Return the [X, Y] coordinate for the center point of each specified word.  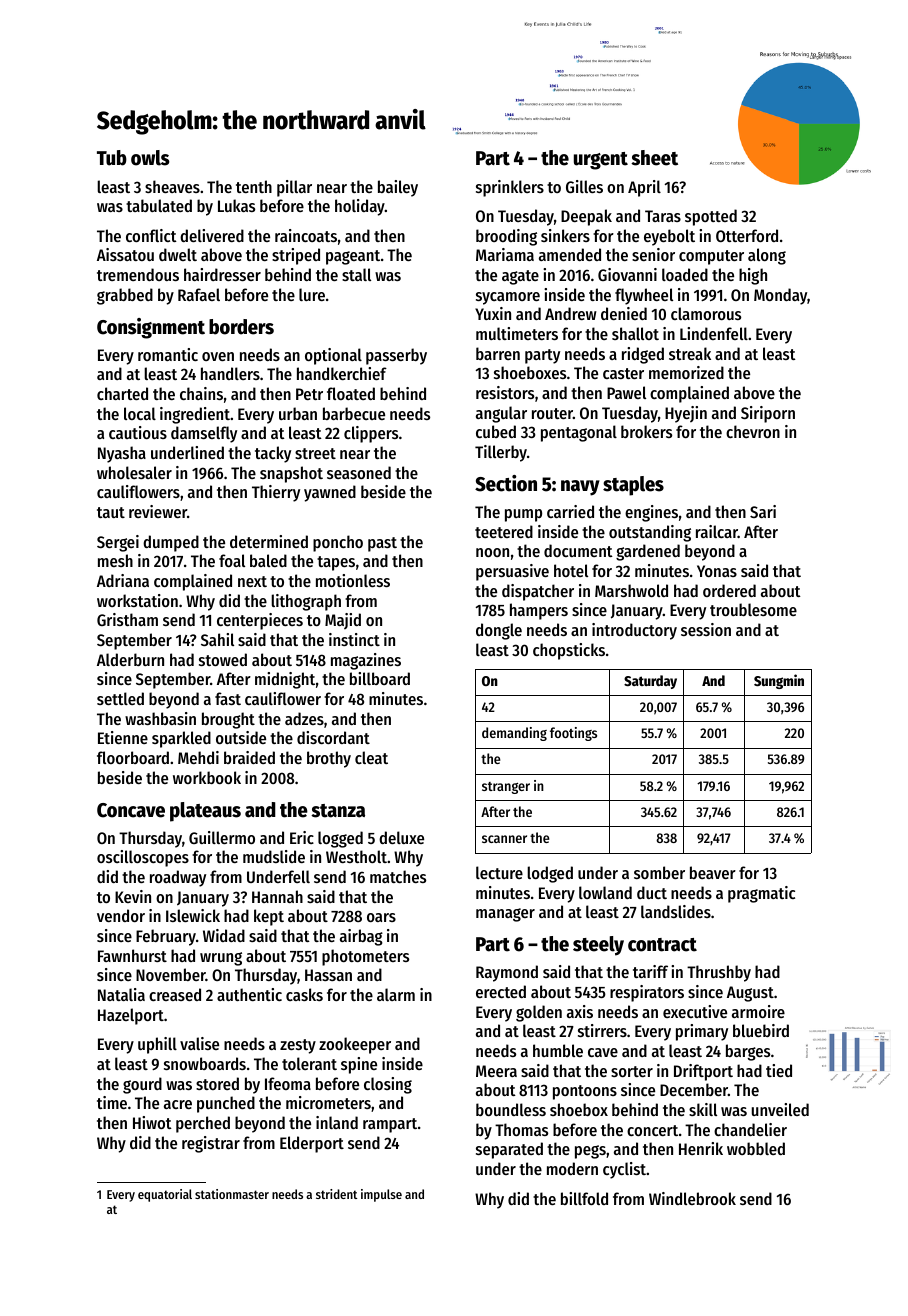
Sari [763, 511]
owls [150, 158]
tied [779, 1070]
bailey [398, 188]
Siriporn [768, 414]
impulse [381, 1195]
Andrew [571, 313]
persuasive [512, 572]
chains [201, 393]
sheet [654, 158]
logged [340, 839]
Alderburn [130, 659]
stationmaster [232, 1194]
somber [659, 872]
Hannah [277, 896]
